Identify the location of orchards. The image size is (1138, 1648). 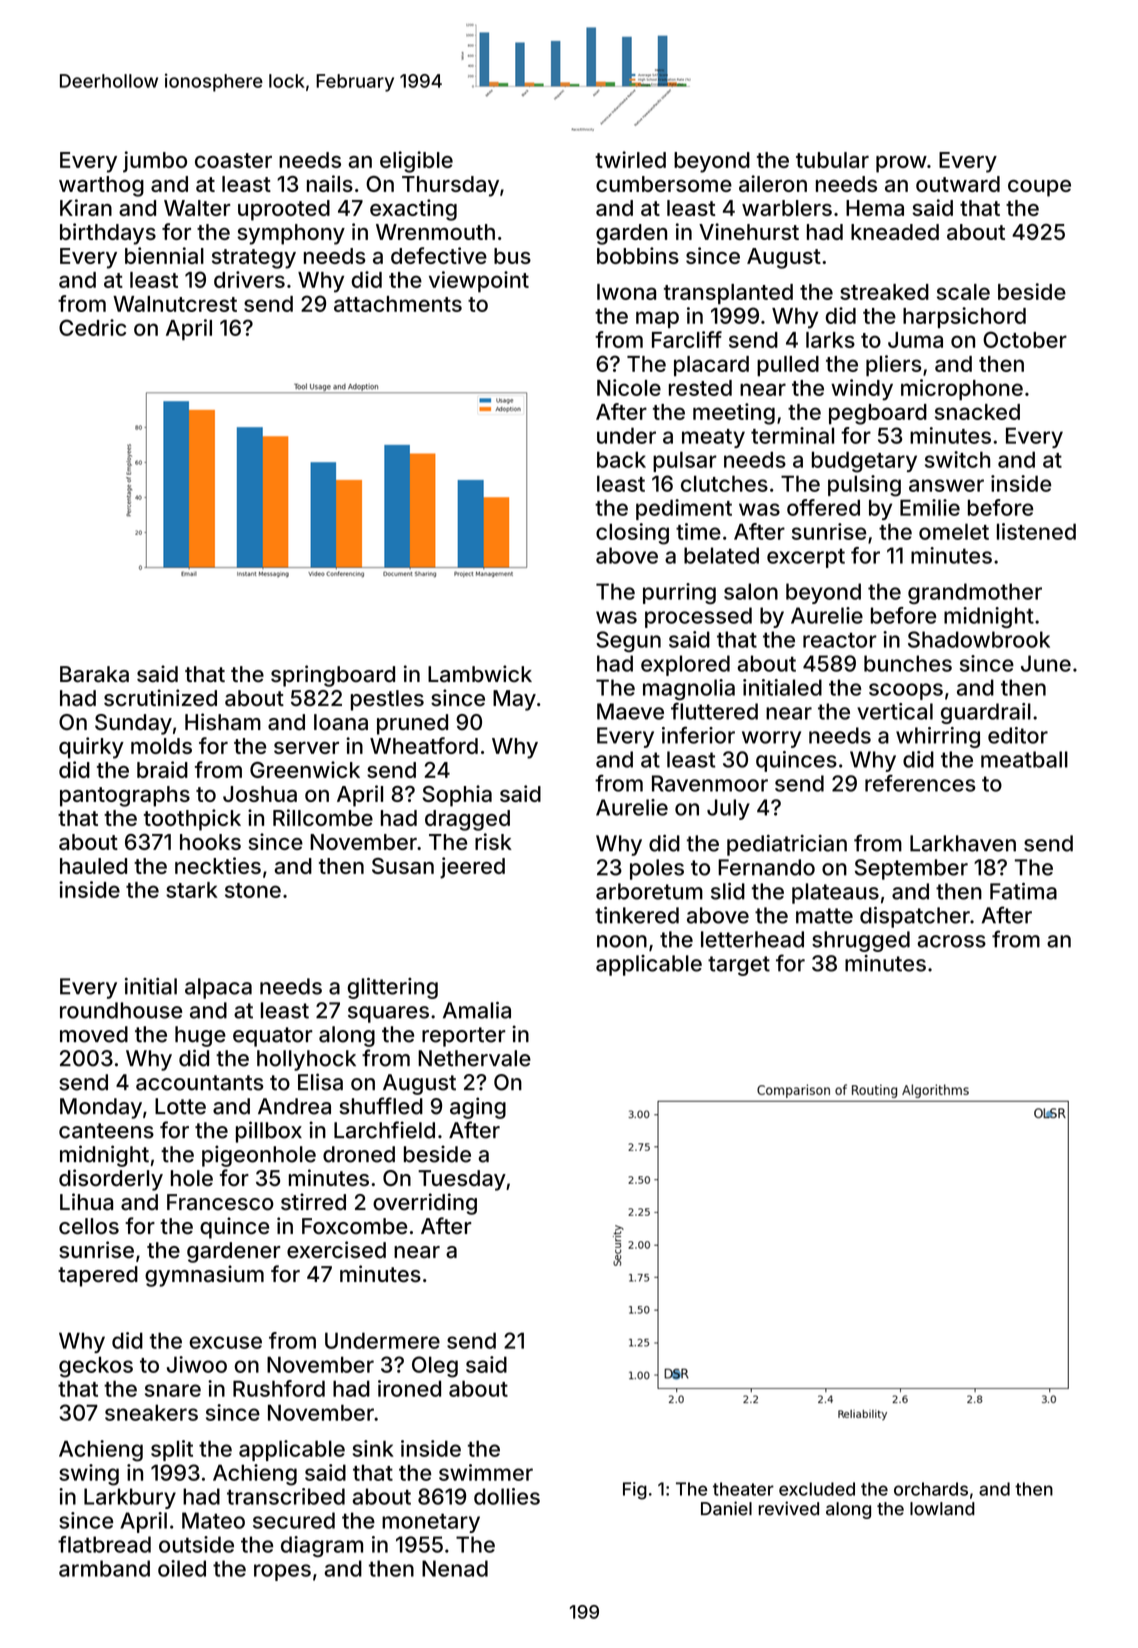
(931, 1489).
